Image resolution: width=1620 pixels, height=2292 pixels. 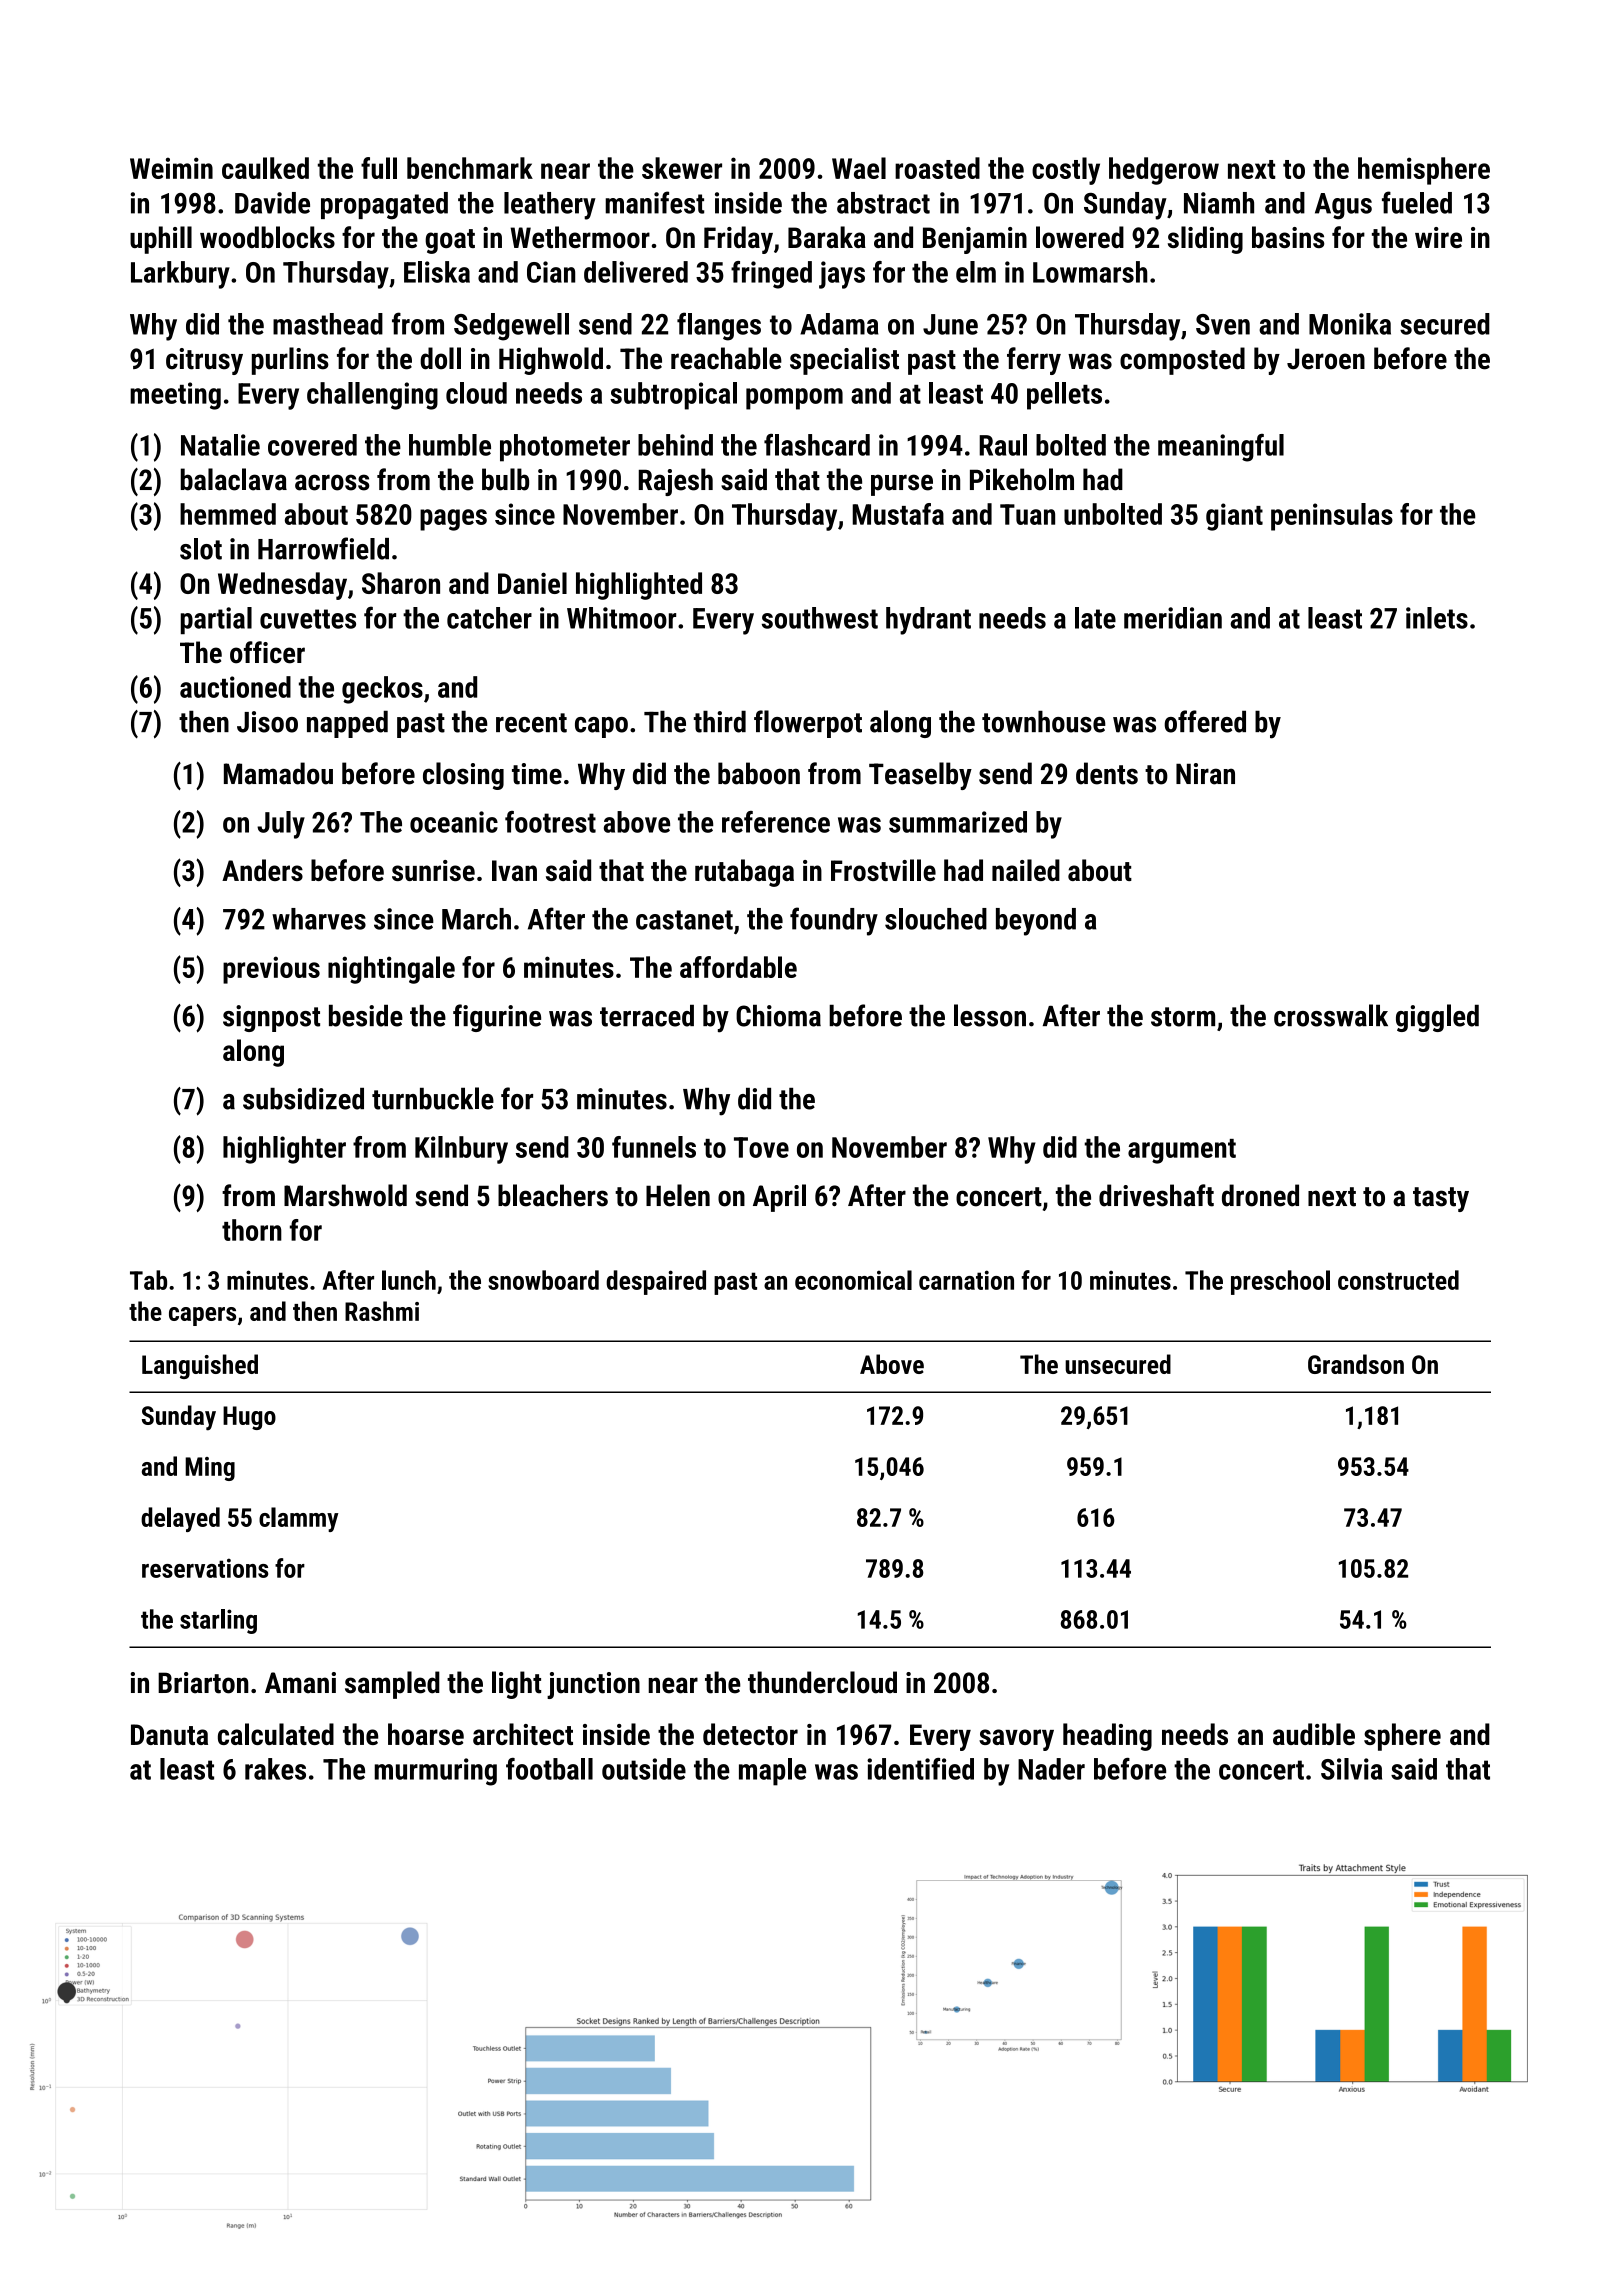 I want to click on Niran, so click(x=1205, y=774).
